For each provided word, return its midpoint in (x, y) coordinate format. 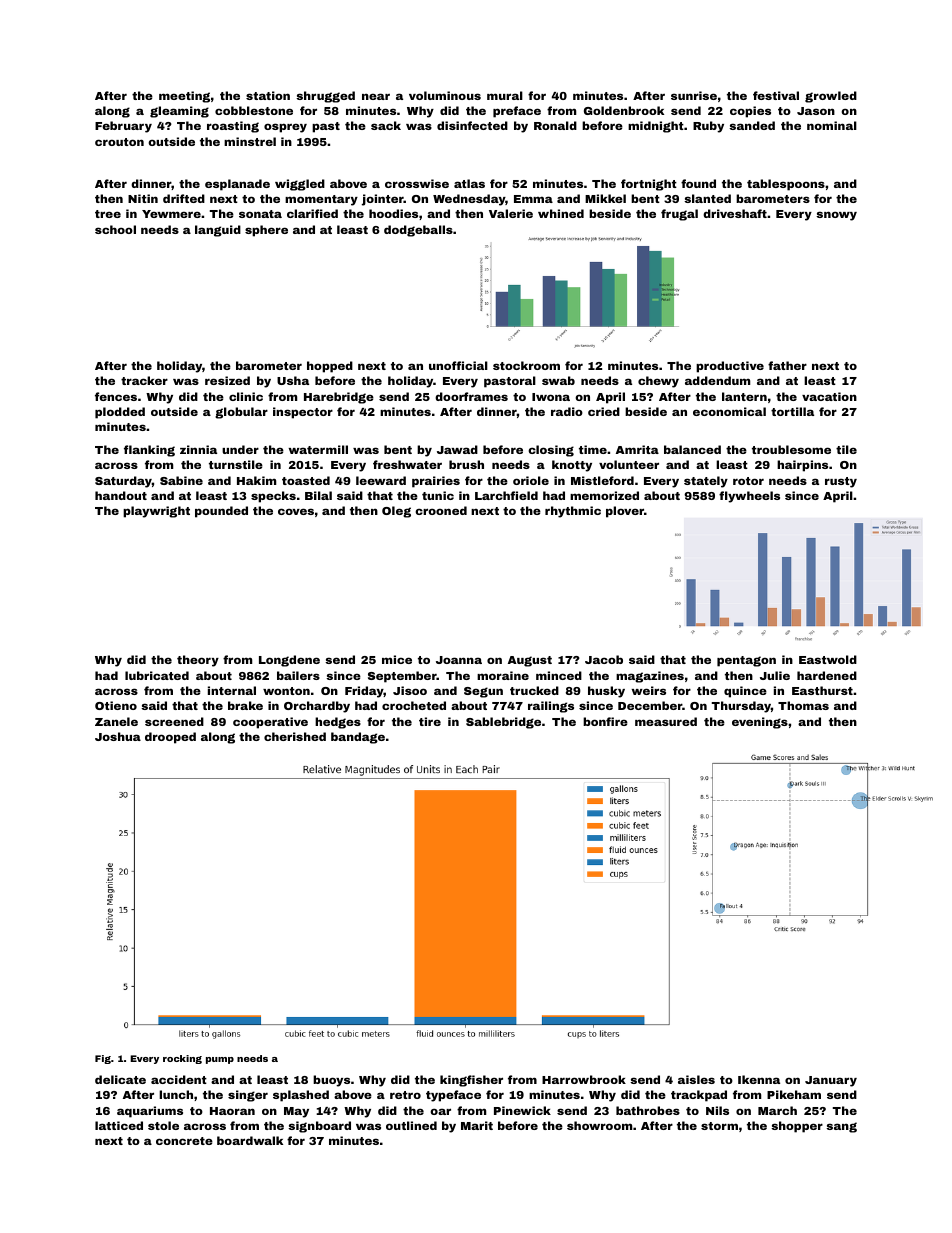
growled (831, 97)
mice (397, 659)
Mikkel (605, 198)
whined (561, 213)
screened (174, 721)
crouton (119, 142)
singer (248, 1096)
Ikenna (759, 1079)
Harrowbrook (584, 1079)
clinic (246, 396)
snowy (836, 216)
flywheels (749, 497)
